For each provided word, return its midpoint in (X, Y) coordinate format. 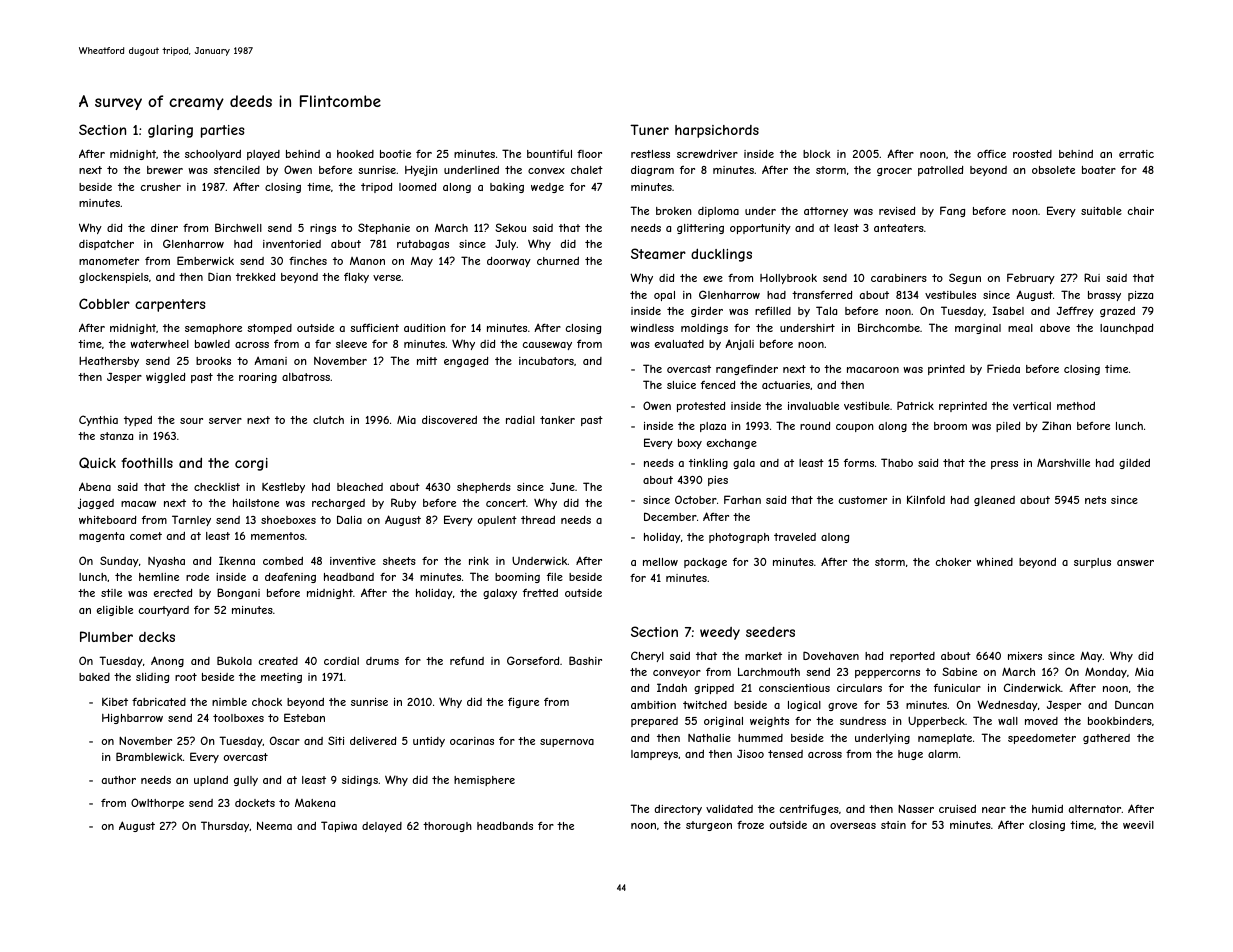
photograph (739, 538)
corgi (251, 464)
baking (507, 188)
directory (678, 810)
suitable (1101, 211)
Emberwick (205, 260)
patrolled (940, 171)
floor (589, 154)
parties (223, 131)
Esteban (304, 717)
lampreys (654, 755)
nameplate (945, 739)
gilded (1134, 464)
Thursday (225, 826)
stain (893, 825)
